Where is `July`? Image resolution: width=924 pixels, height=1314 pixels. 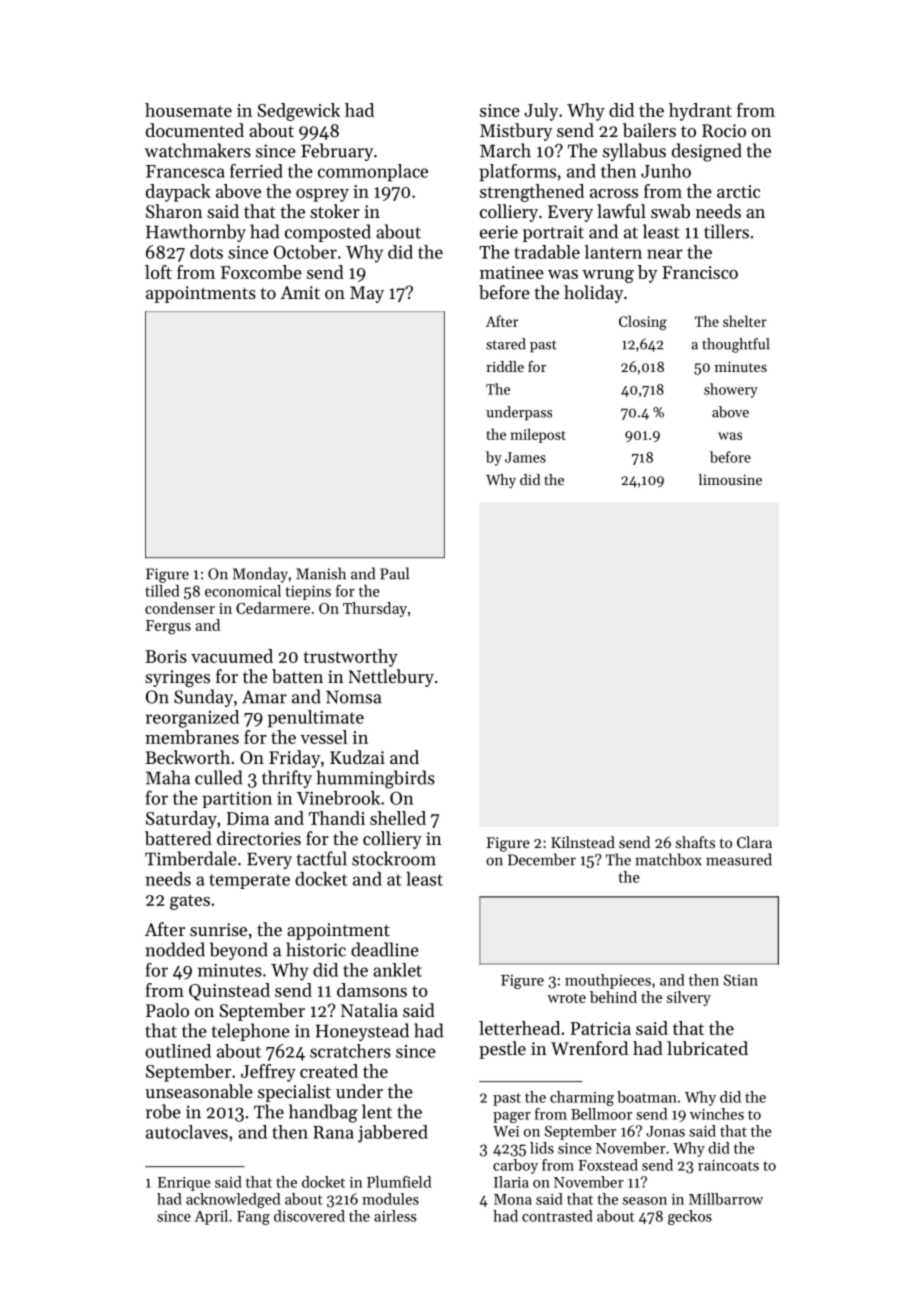 July is located at coordinates (541, 112).
